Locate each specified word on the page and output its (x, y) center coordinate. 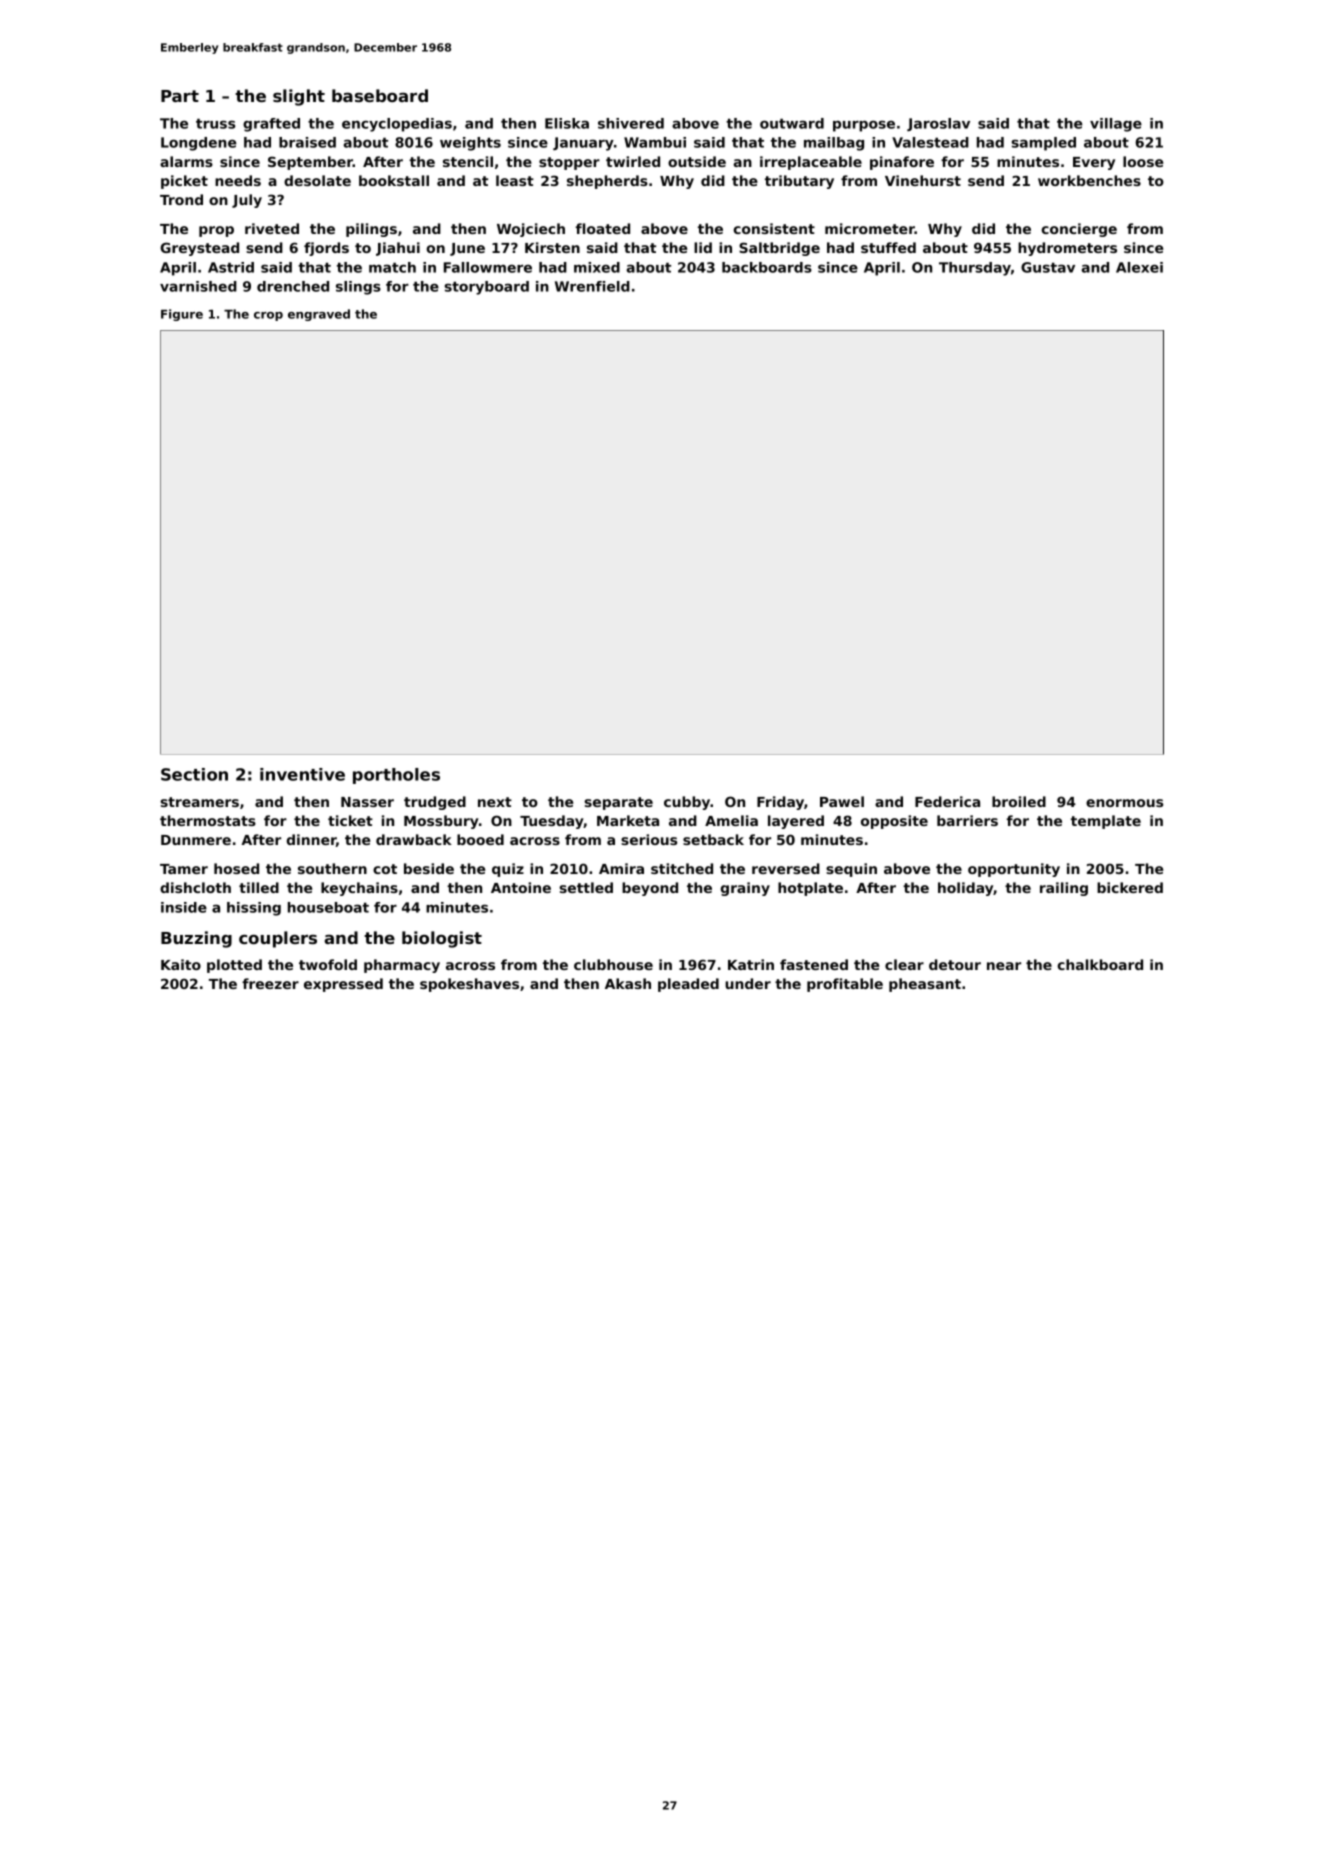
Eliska (567, 123)
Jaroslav (938, 124)
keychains (359, 889)
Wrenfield (592, 286)
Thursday (975, 269)
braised (307, 142)
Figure (182, 315)
